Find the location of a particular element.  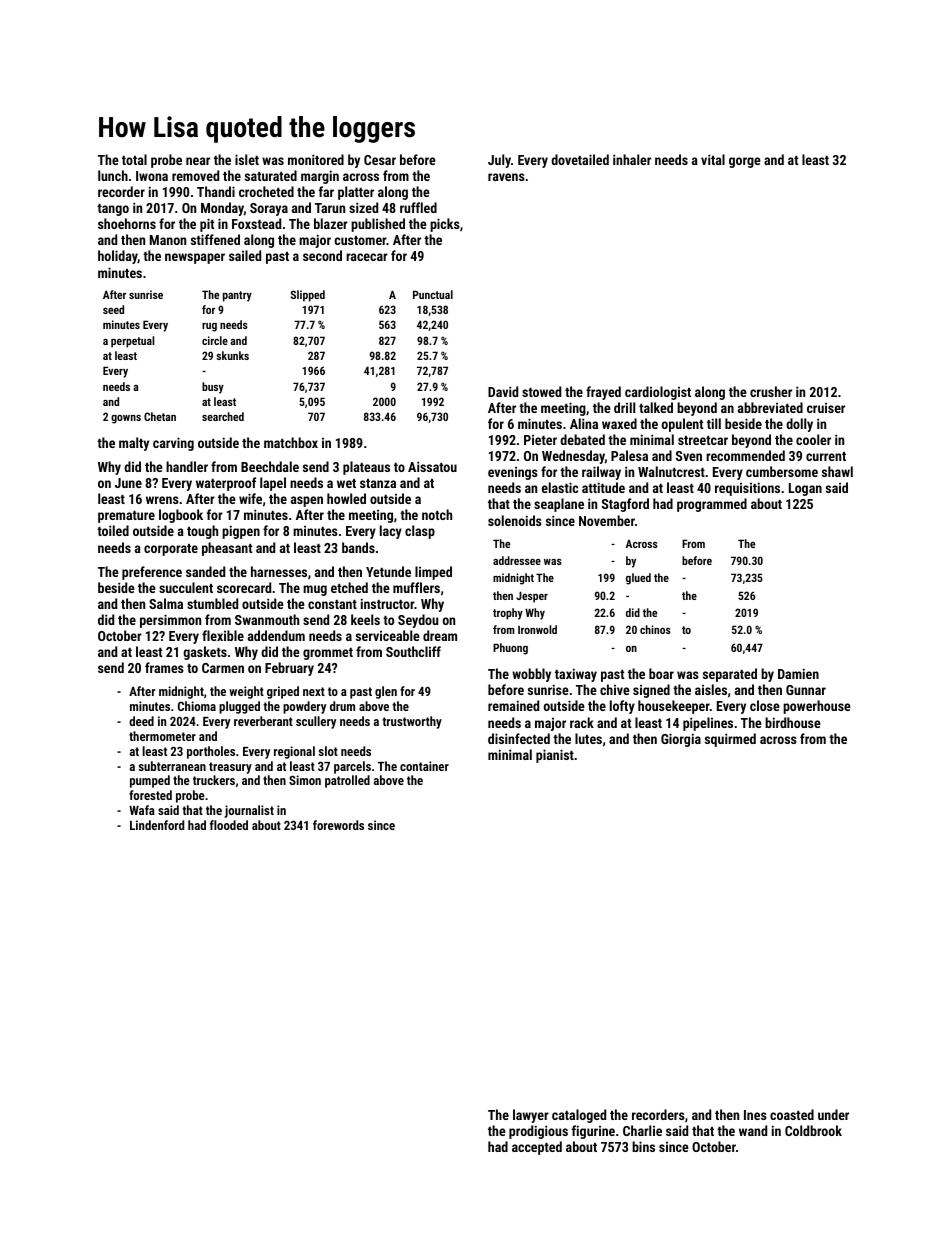

flooded is located at coordinates (229, 825).
